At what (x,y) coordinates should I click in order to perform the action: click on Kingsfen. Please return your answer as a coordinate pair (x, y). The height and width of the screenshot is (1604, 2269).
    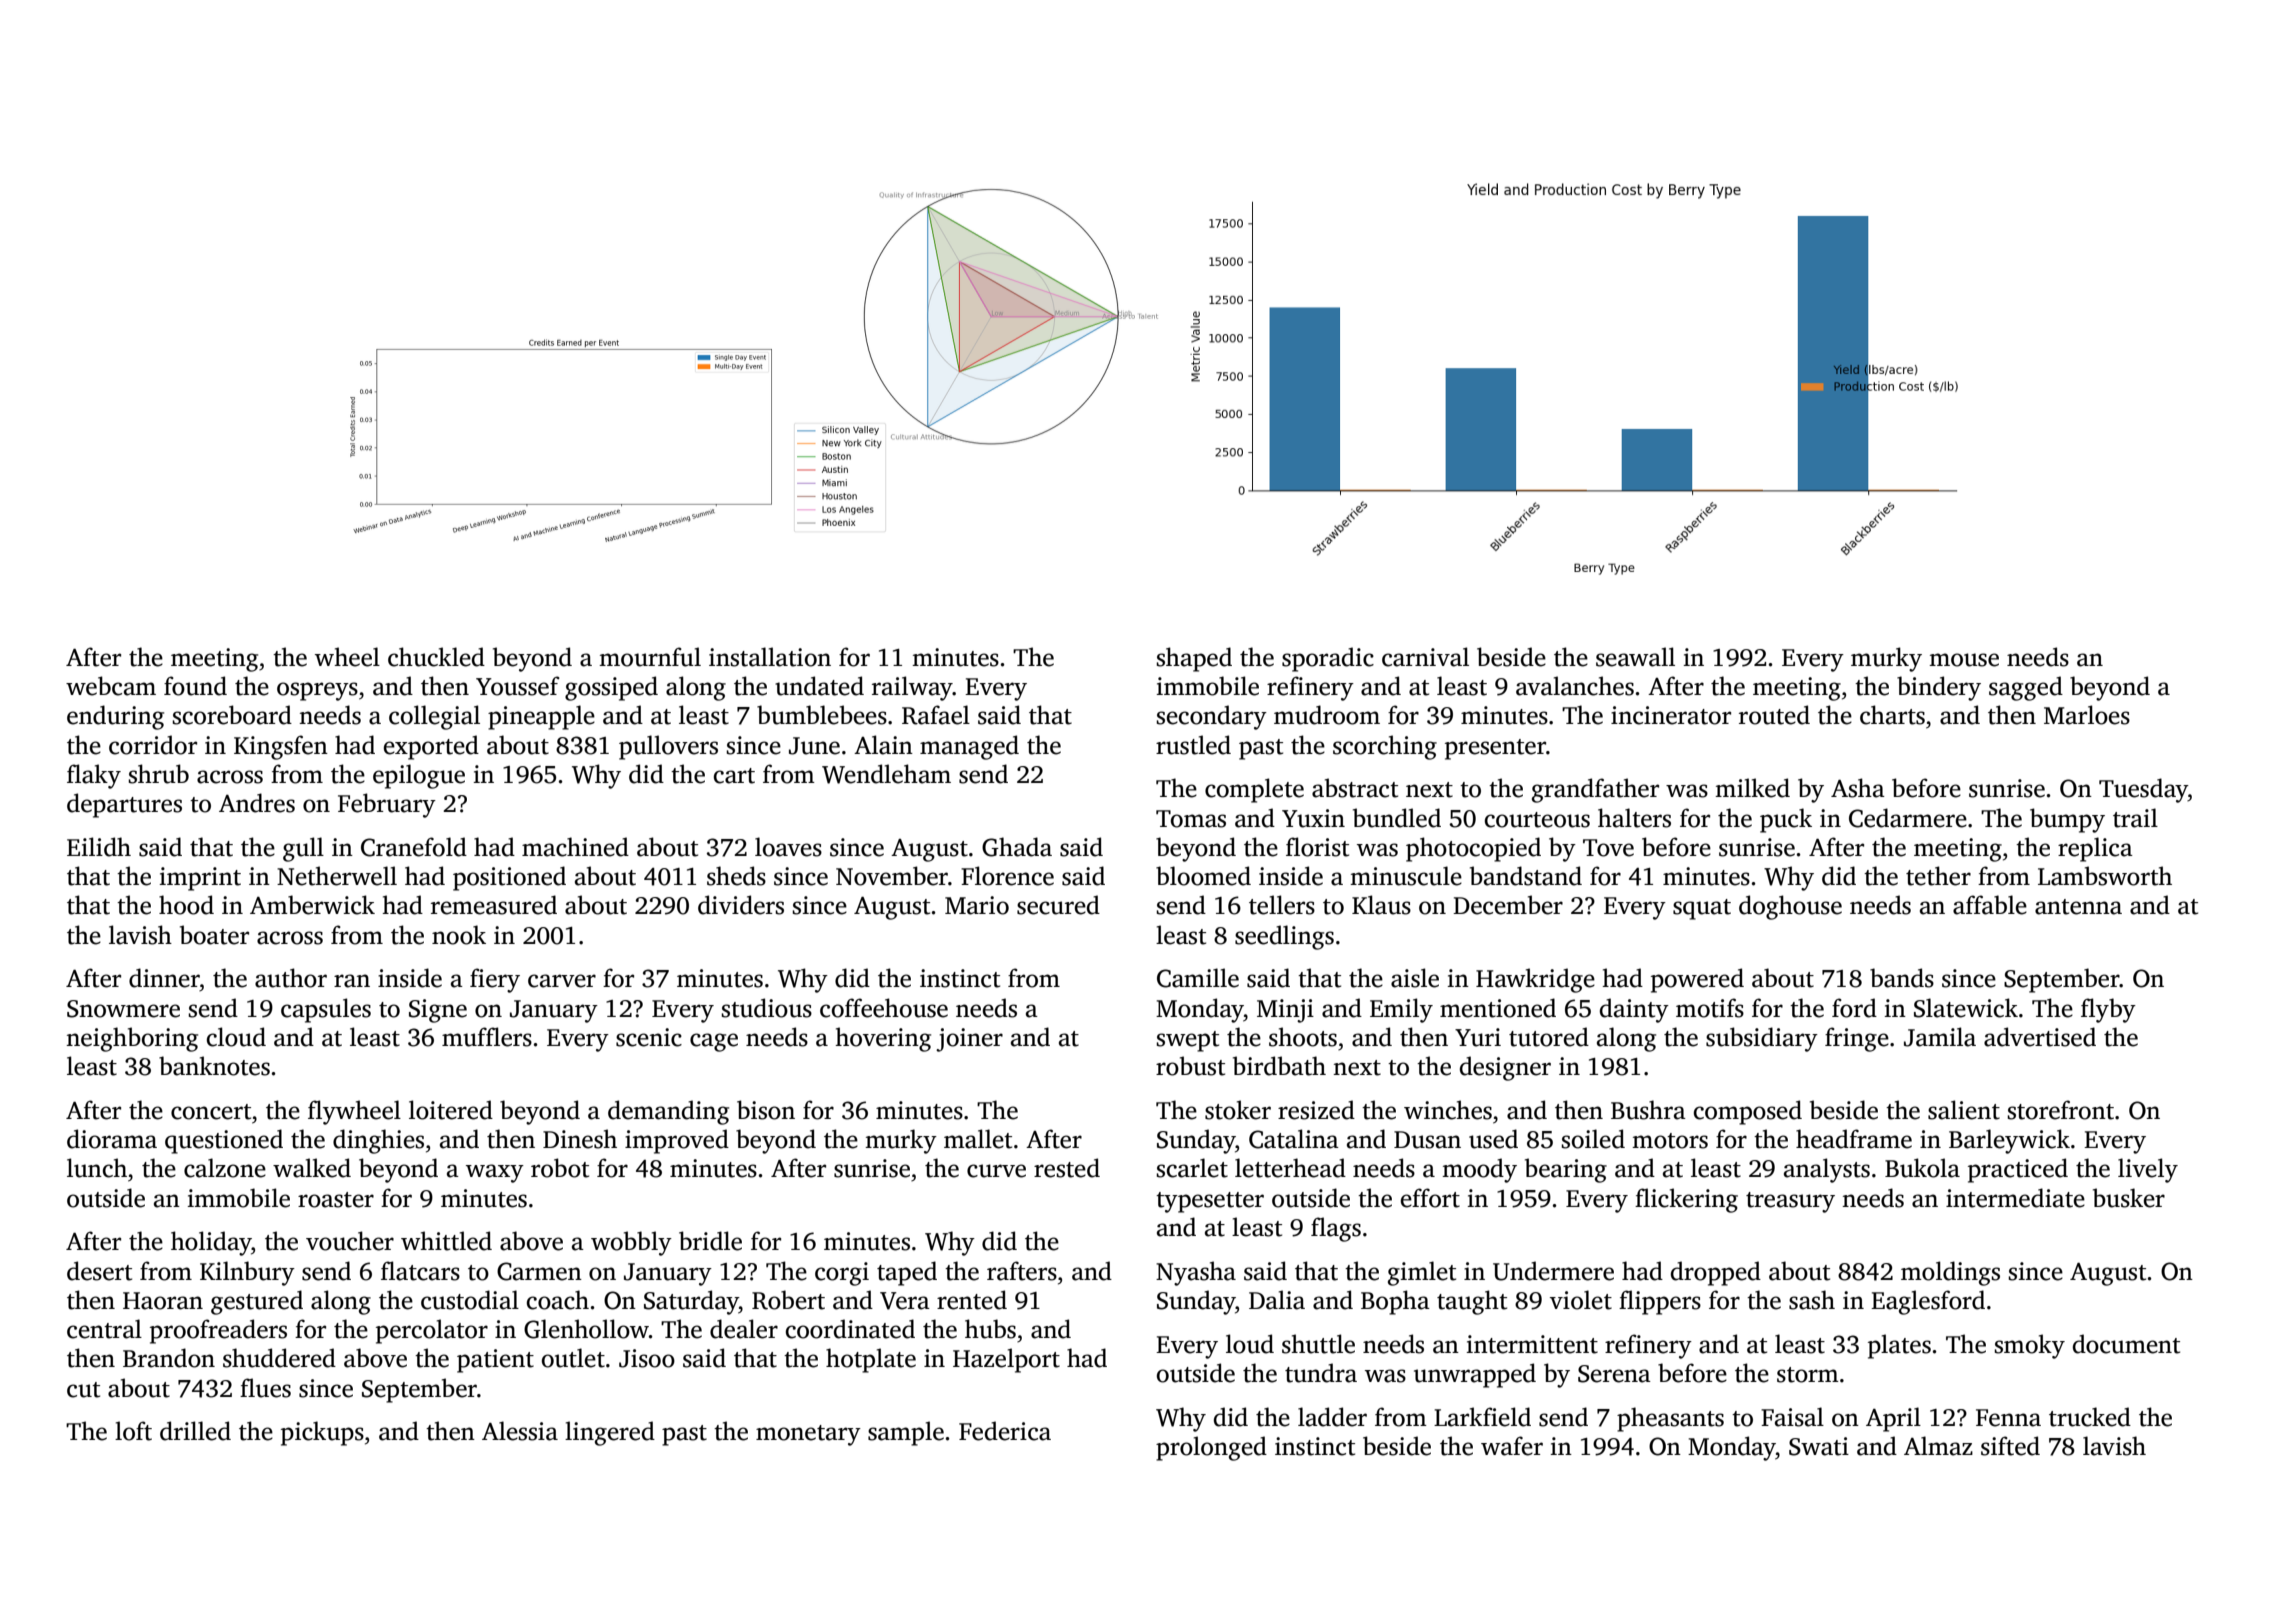
    Looking at the image, I should click on (281, 747).
